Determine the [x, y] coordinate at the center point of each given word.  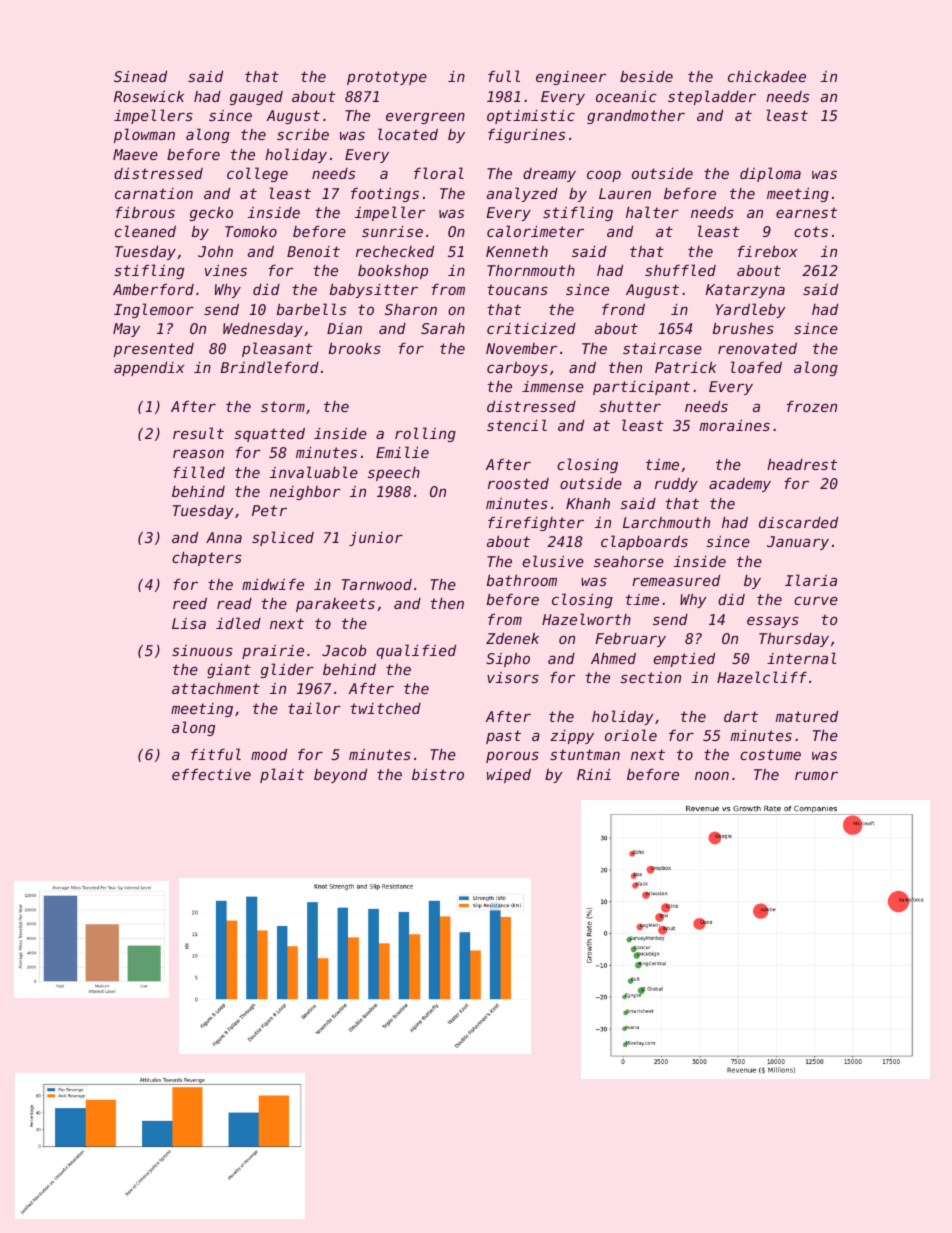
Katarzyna [745, 291]
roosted [518, 483]
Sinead [140, 76]
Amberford [153, 289]
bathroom [522, 580]
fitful [216, 754]
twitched [386, 708]
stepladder [712, 97]
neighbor [305, 493]
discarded [798, 522]
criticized [531, 328]
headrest [802, 464]
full [504, 76]
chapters [207, 559]
